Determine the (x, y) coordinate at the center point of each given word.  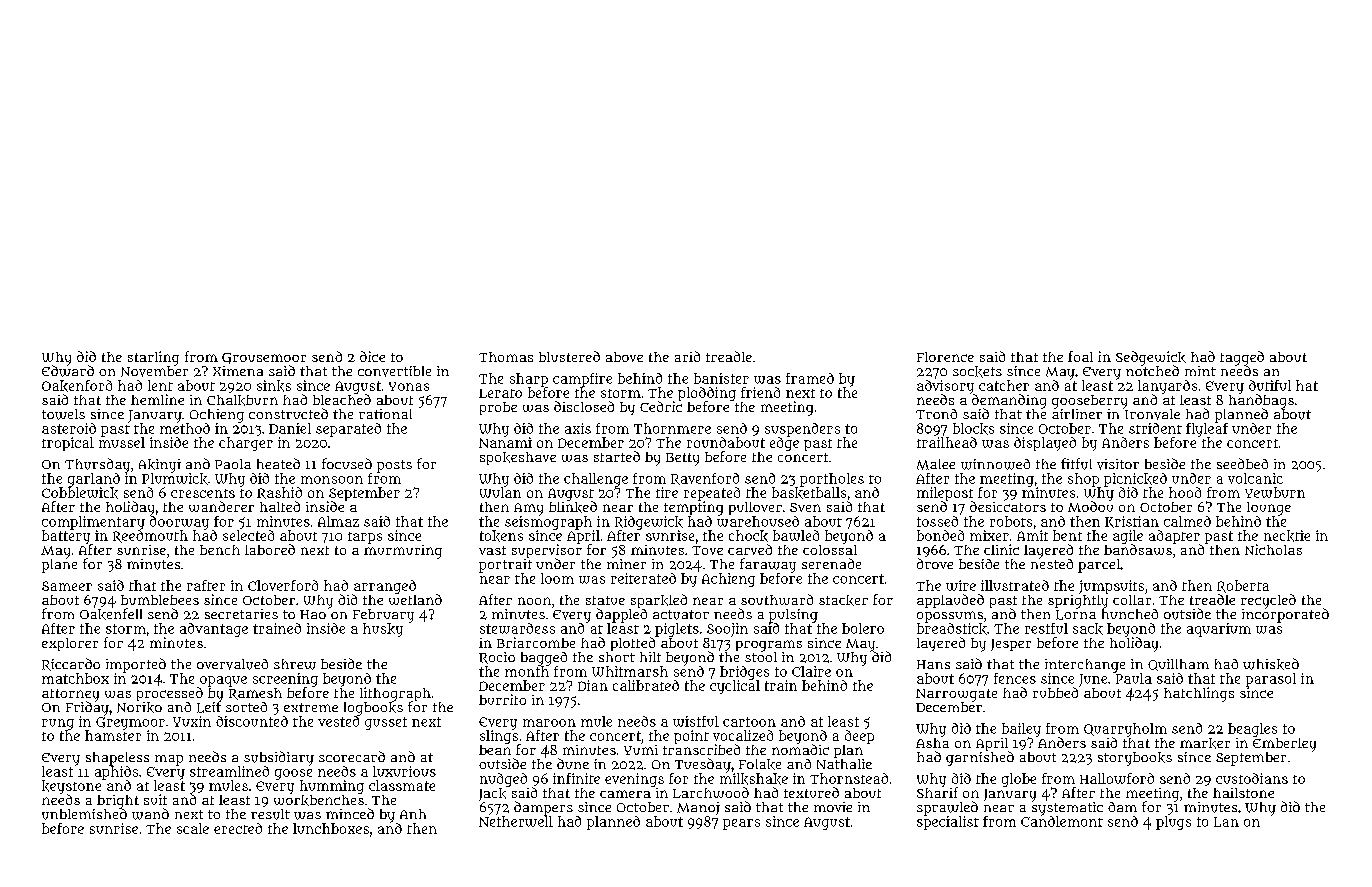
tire (667, 492)
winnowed (995, 464)
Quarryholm (1125, 730)
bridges (744, 673)
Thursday (97, 465)
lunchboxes (331, 828)
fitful (1076, 464)
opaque (223, 681)
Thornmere (672, 428)
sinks (274, 386)
